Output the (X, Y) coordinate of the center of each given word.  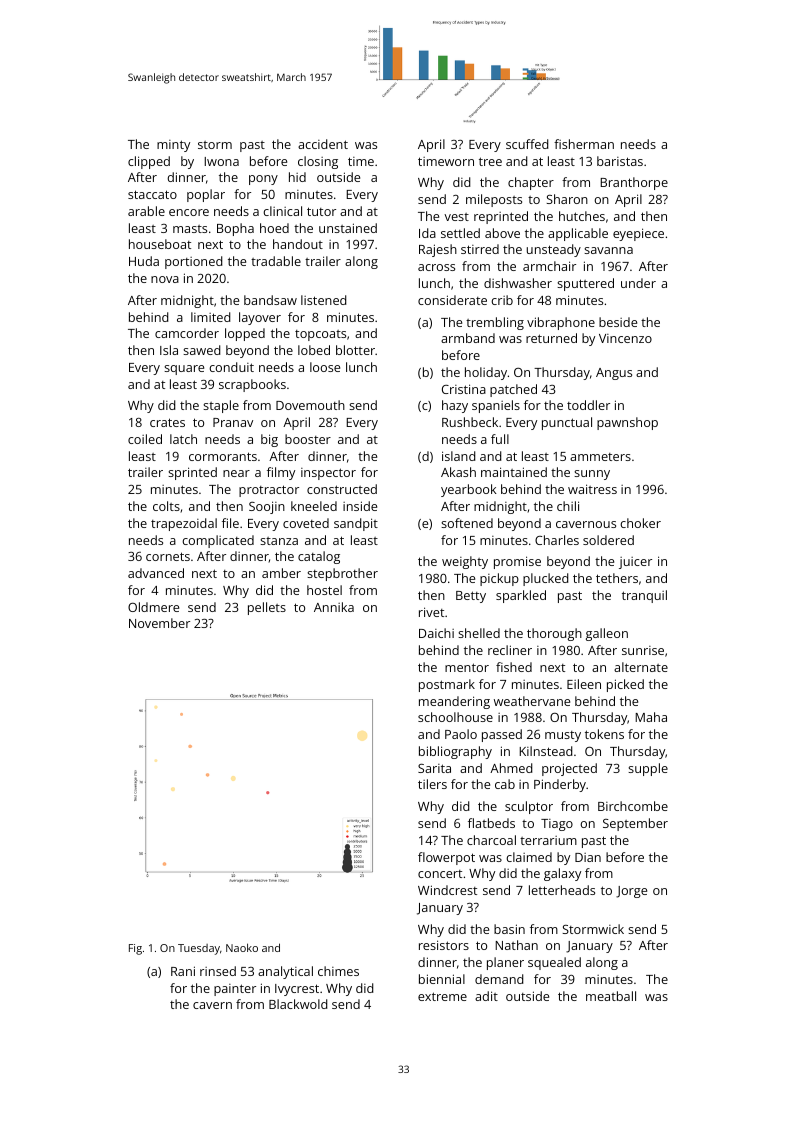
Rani (183, 971)
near (236, 473)
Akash (458, 472)
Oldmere (153, 607)
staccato (152, 194)
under (638, 283)
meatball (611, 996)
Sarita (434, 768)
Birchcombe (633, 806)
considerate (452, 300)
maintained (514, 472)
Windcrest (447, 890)
